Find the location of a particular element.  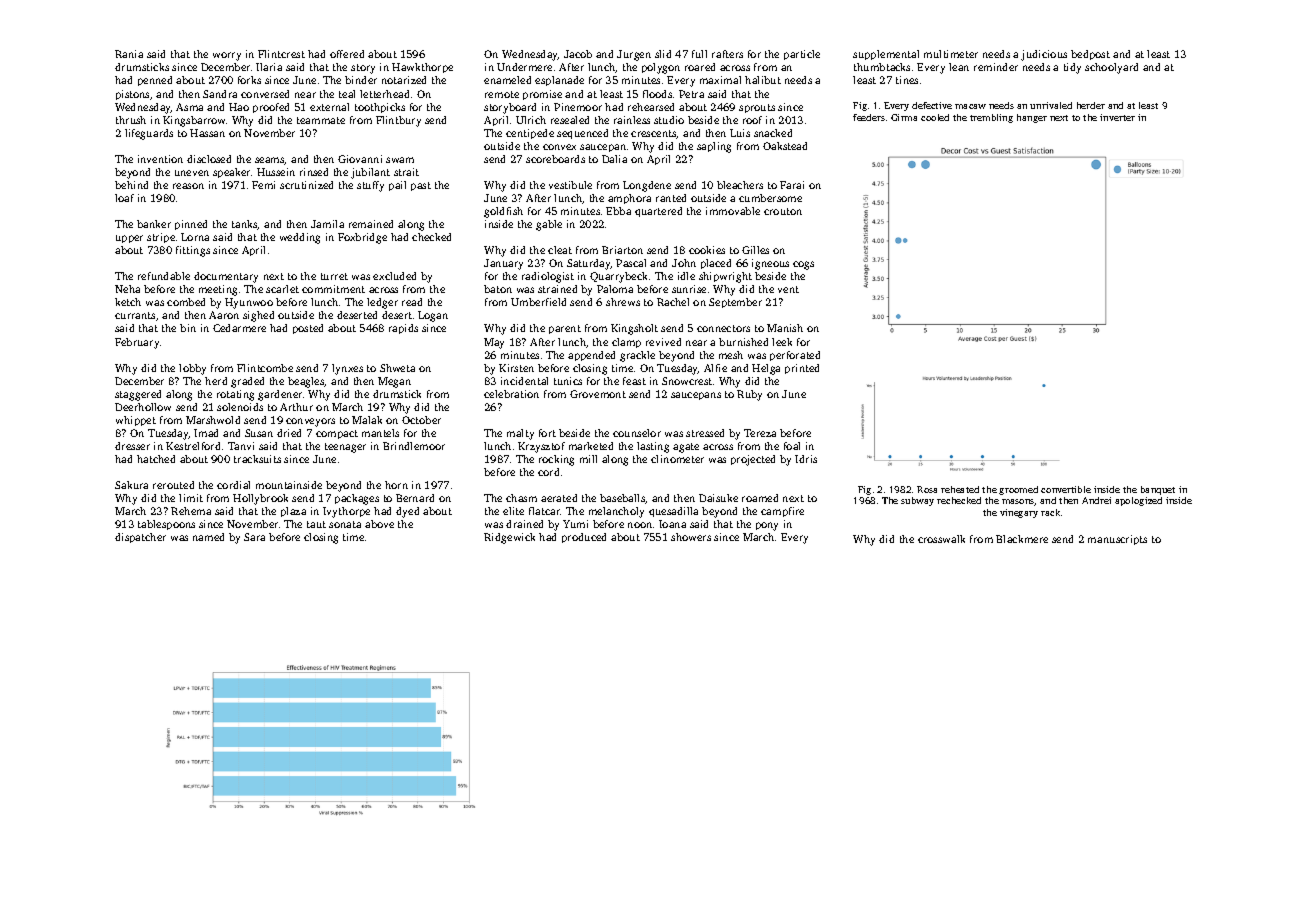

sonata is located at coordinates (345, 524).
